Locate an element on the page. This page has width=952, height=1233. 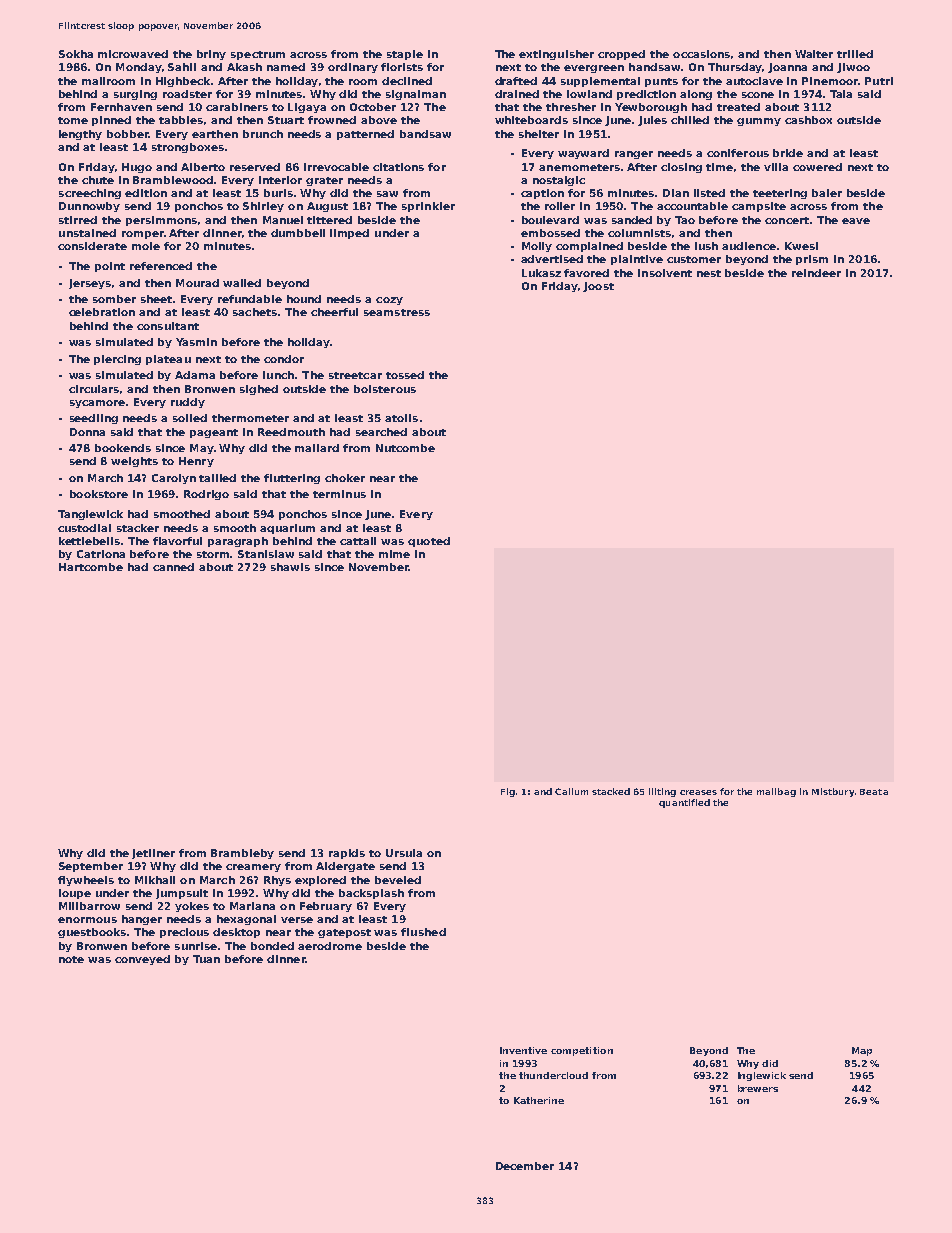
quoted is located at coordinates (429, 542).
